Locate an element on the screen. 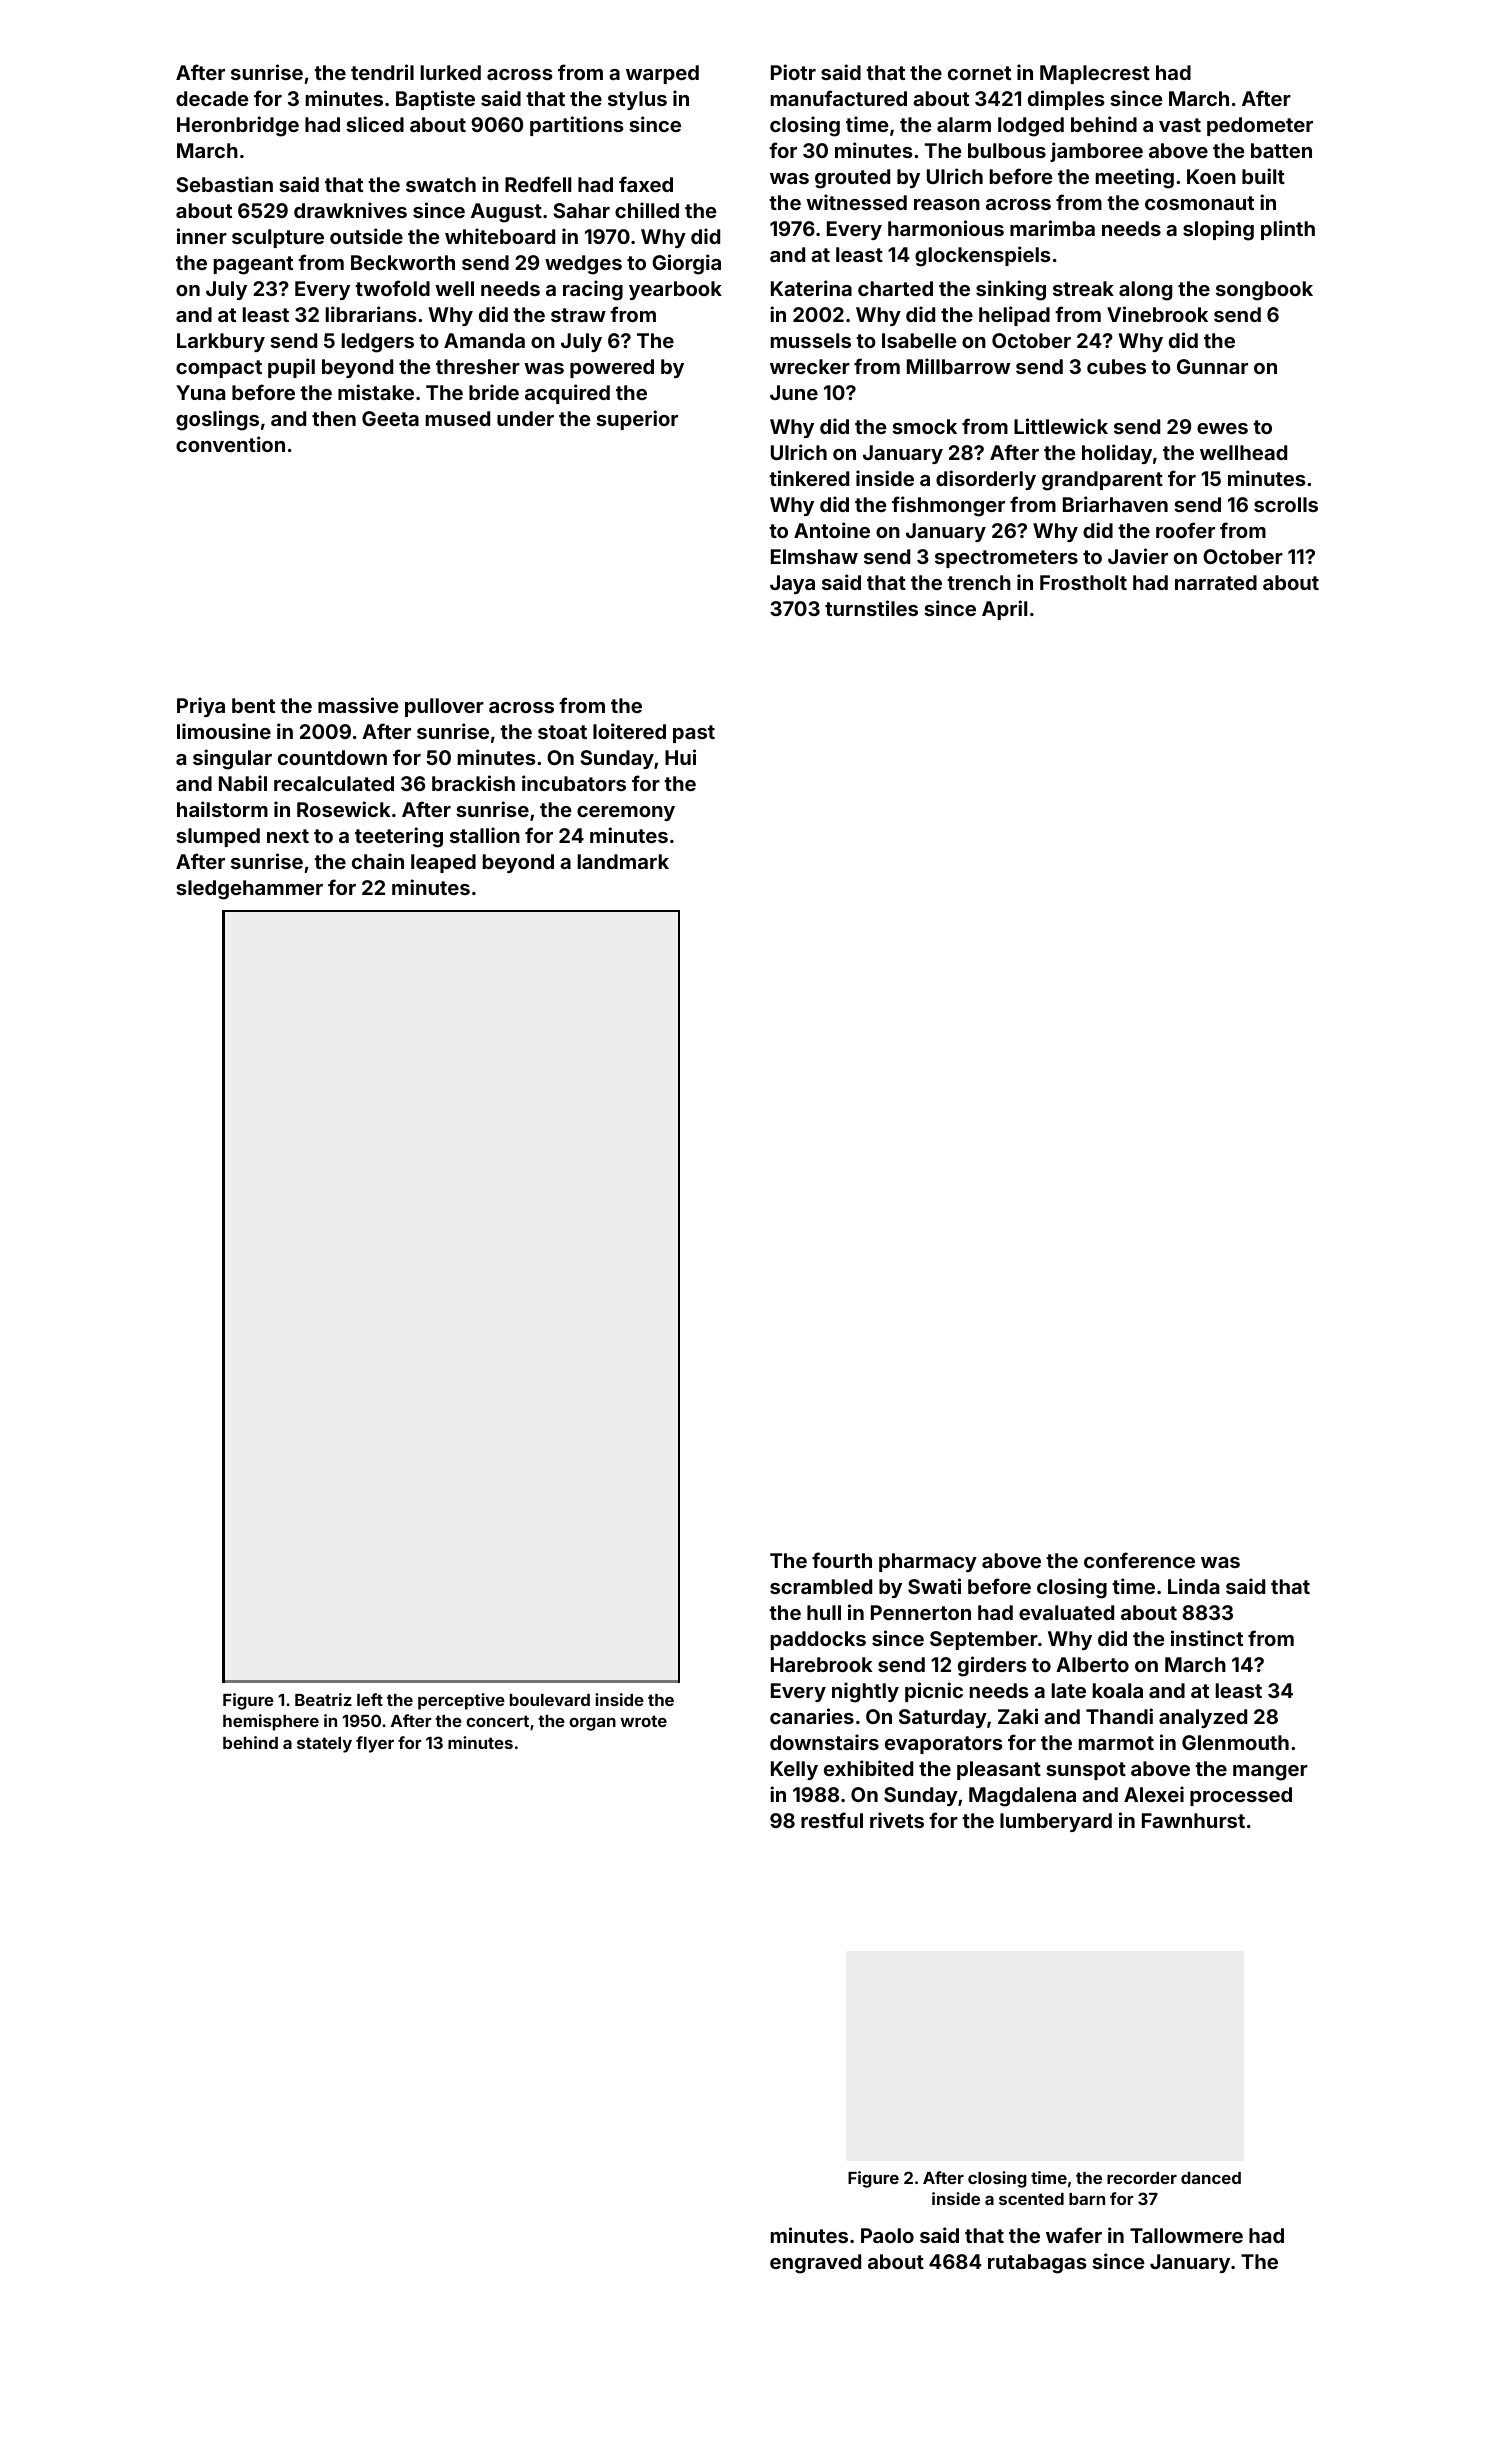 This screenshot has width=1496, height=2464. cornet is located at coordinates (979, 73).
